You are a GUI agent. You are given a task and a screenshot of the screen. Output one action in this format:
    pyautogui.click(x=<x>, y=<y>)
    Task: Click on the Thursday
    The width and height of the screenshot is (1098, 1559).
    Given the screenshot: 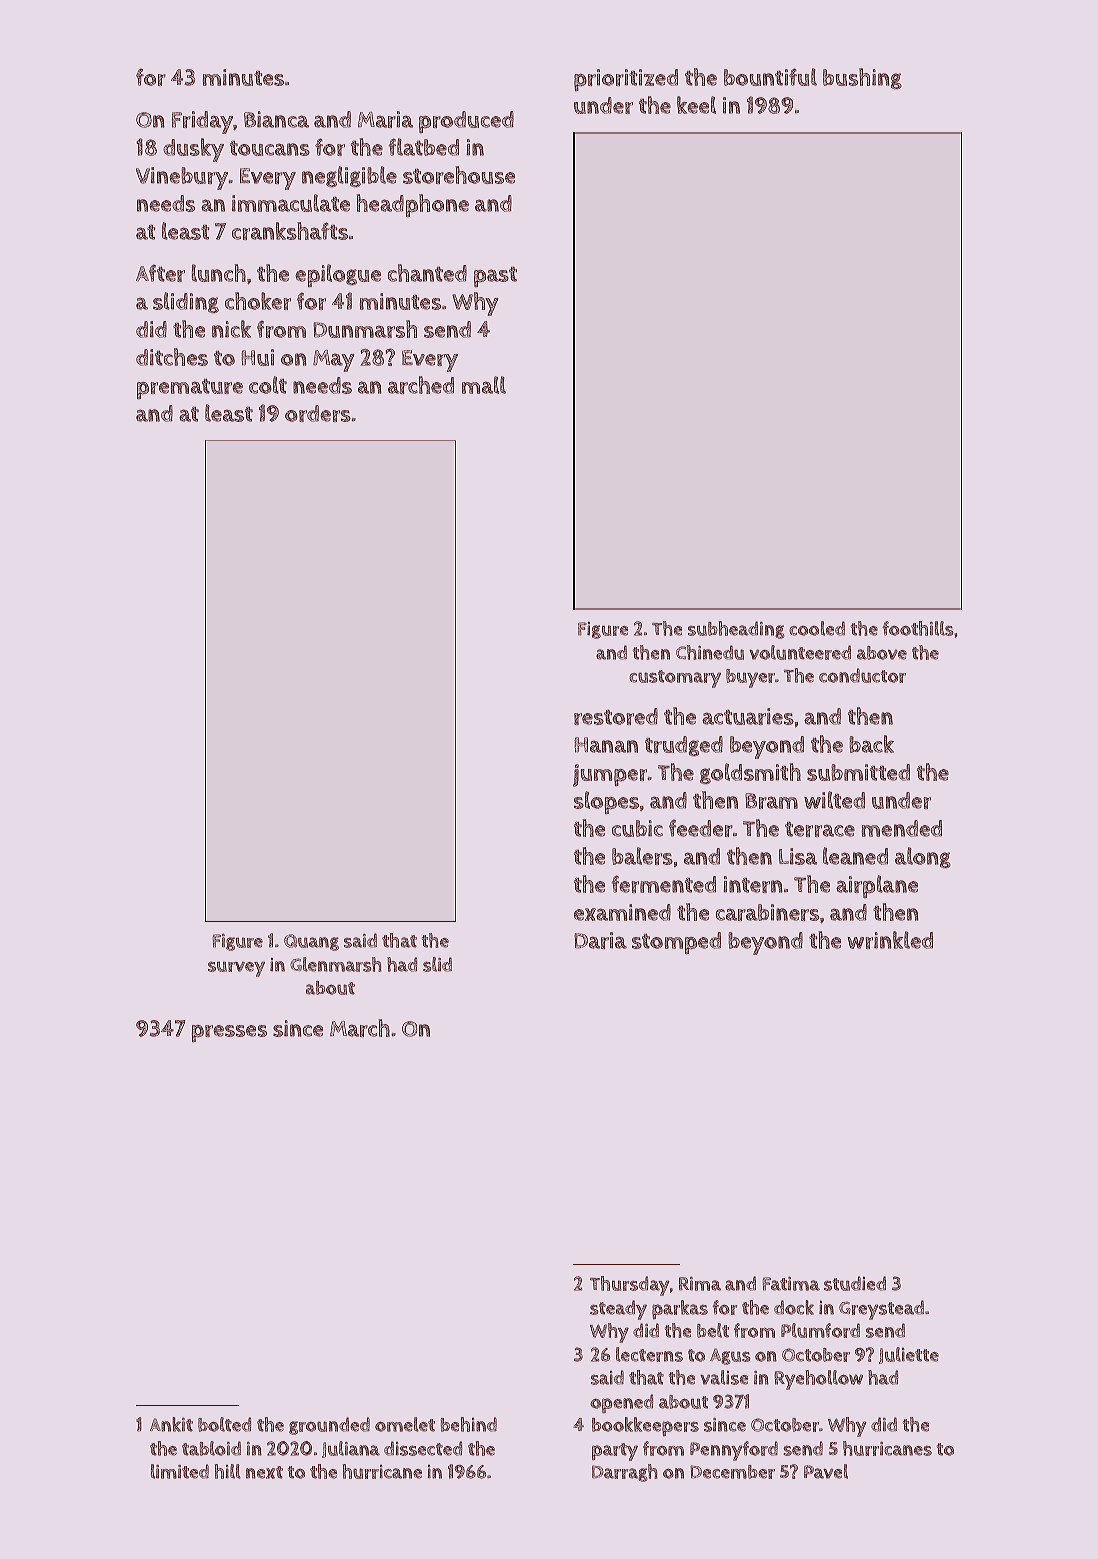 What is the action you would take?
    pyautogui.click(x=630, y=1286)
